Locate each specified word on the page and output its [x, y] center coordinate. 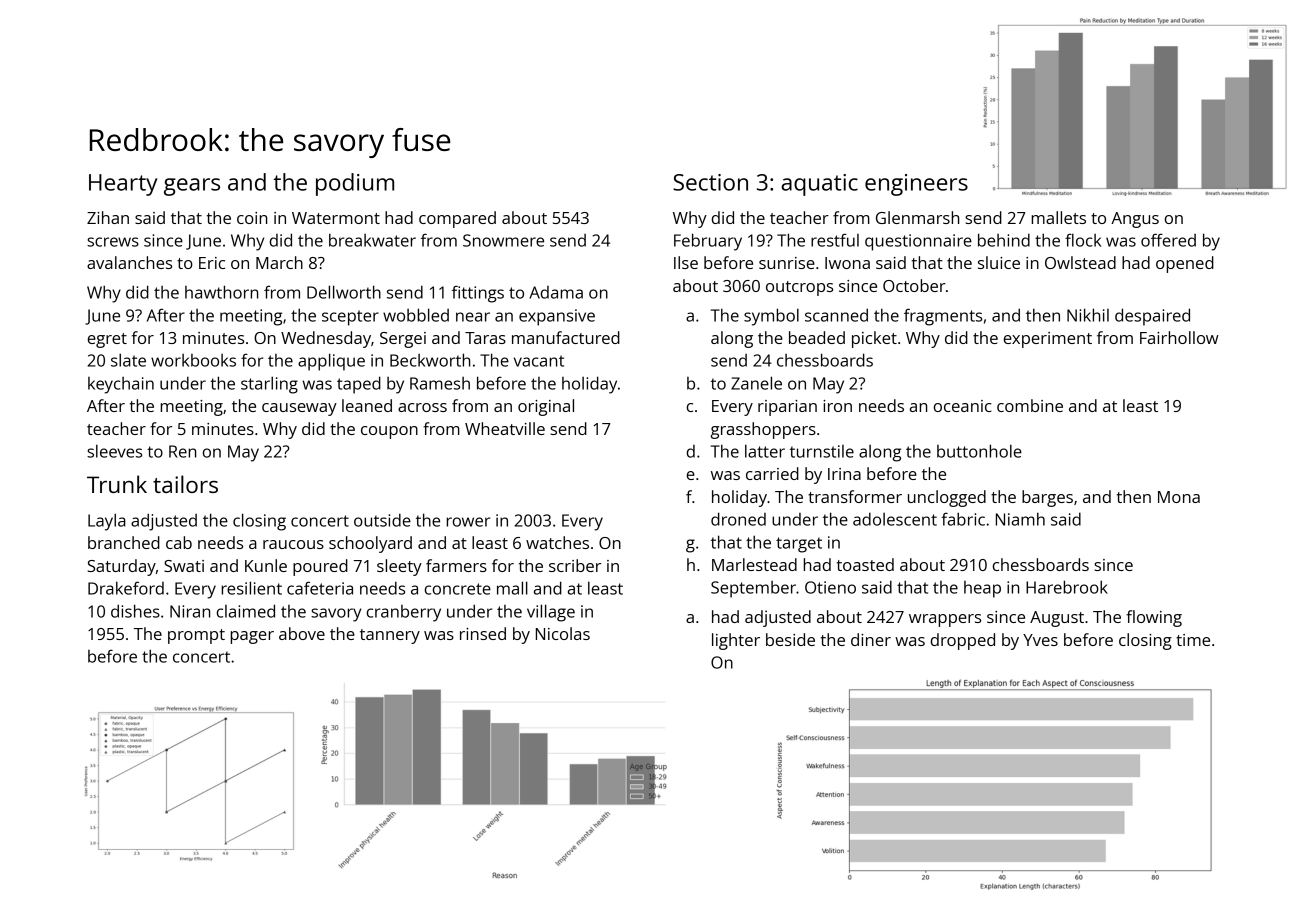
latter [765, 451]
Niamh [1020, 519]
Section [710, 182]
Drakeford [126, 588]
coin [252, 218]
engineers [916, 185]
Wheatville [505, 428]
